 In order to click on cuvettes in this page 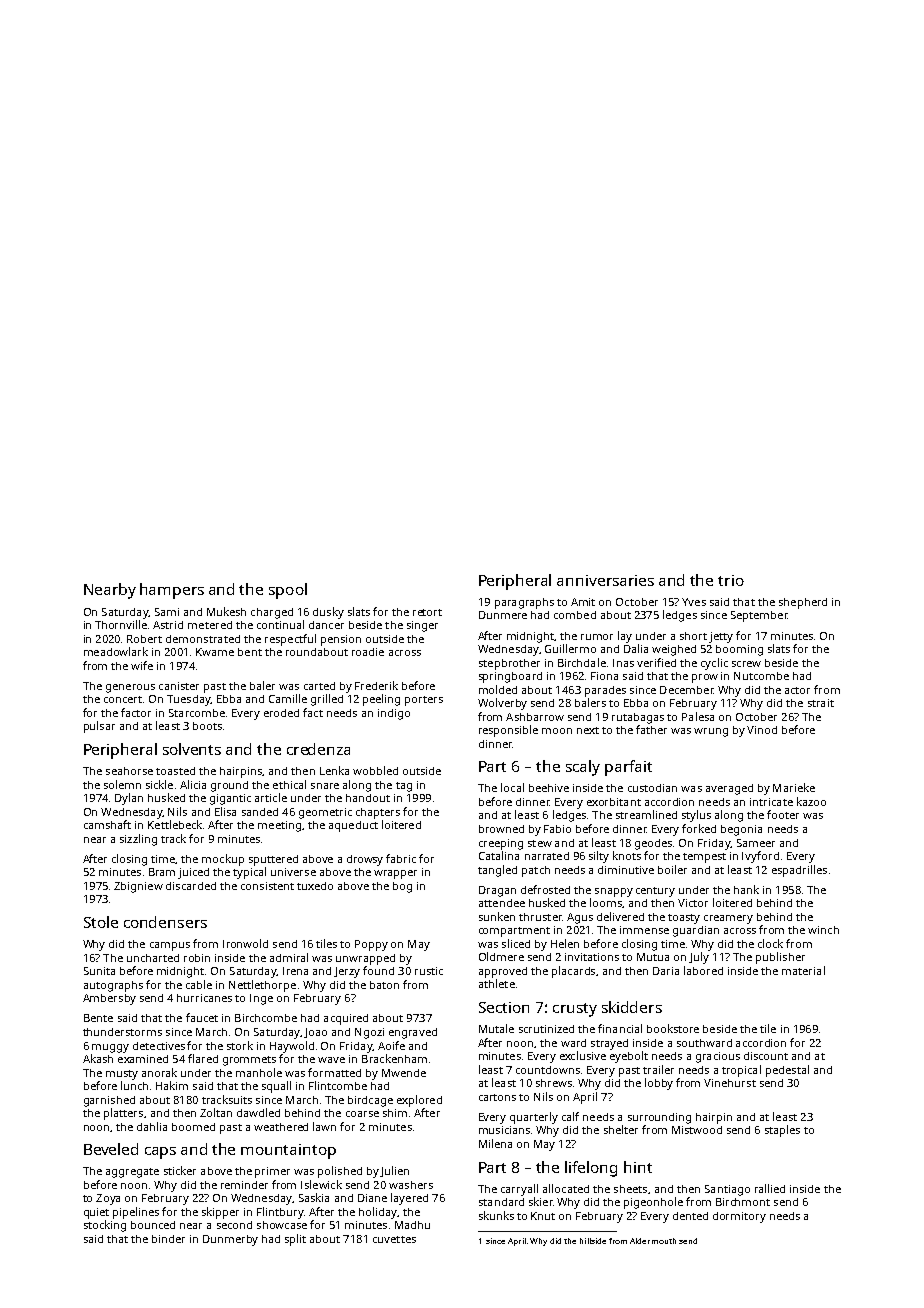, I will do `click(394, 1239)`.
